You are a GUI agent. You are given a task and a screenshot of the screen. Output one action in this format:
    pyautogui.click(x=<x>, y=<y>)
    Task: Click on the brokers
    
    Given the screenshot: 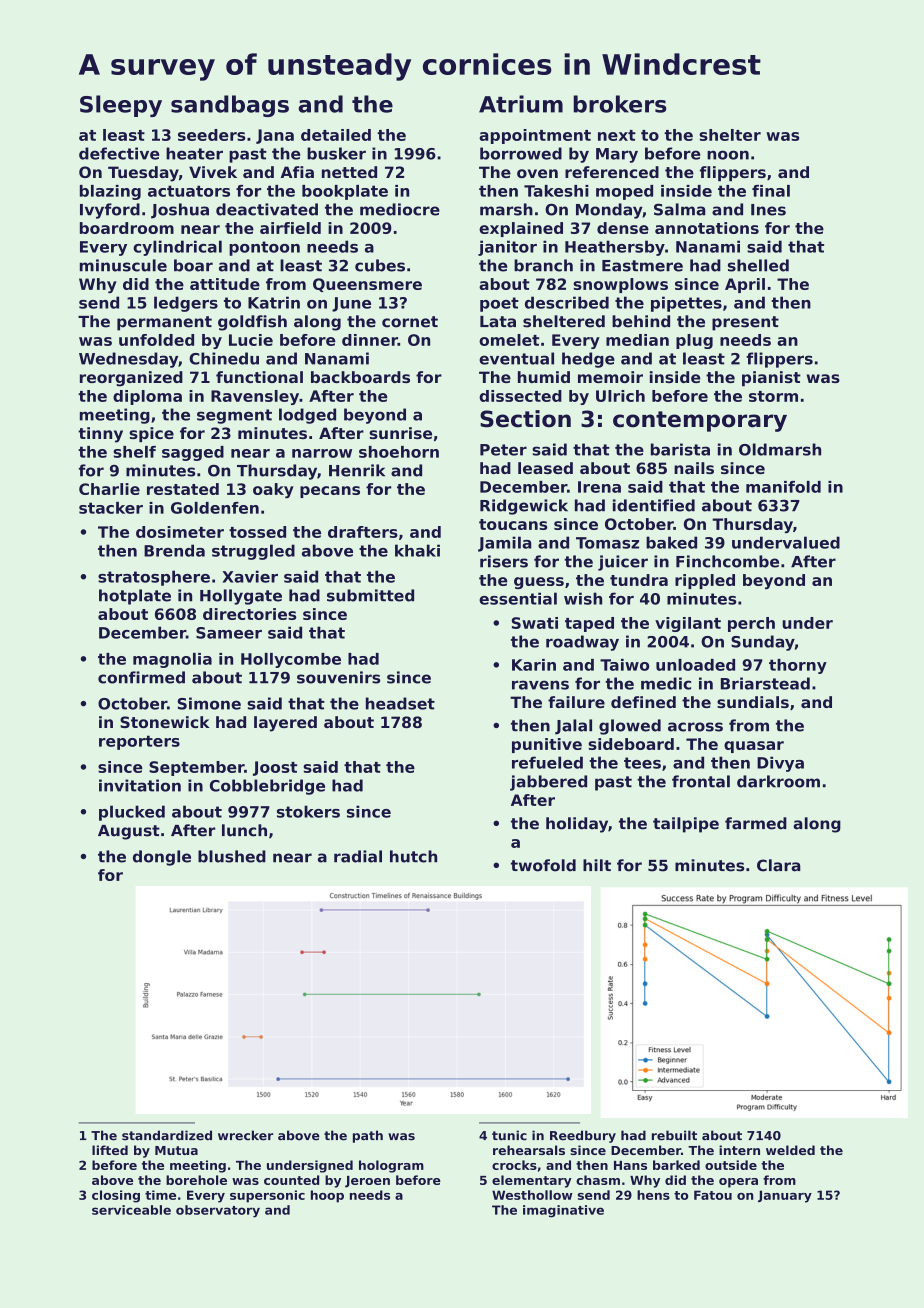 What is the action you would take?
    pyautogui.click(x=620, y=104)
